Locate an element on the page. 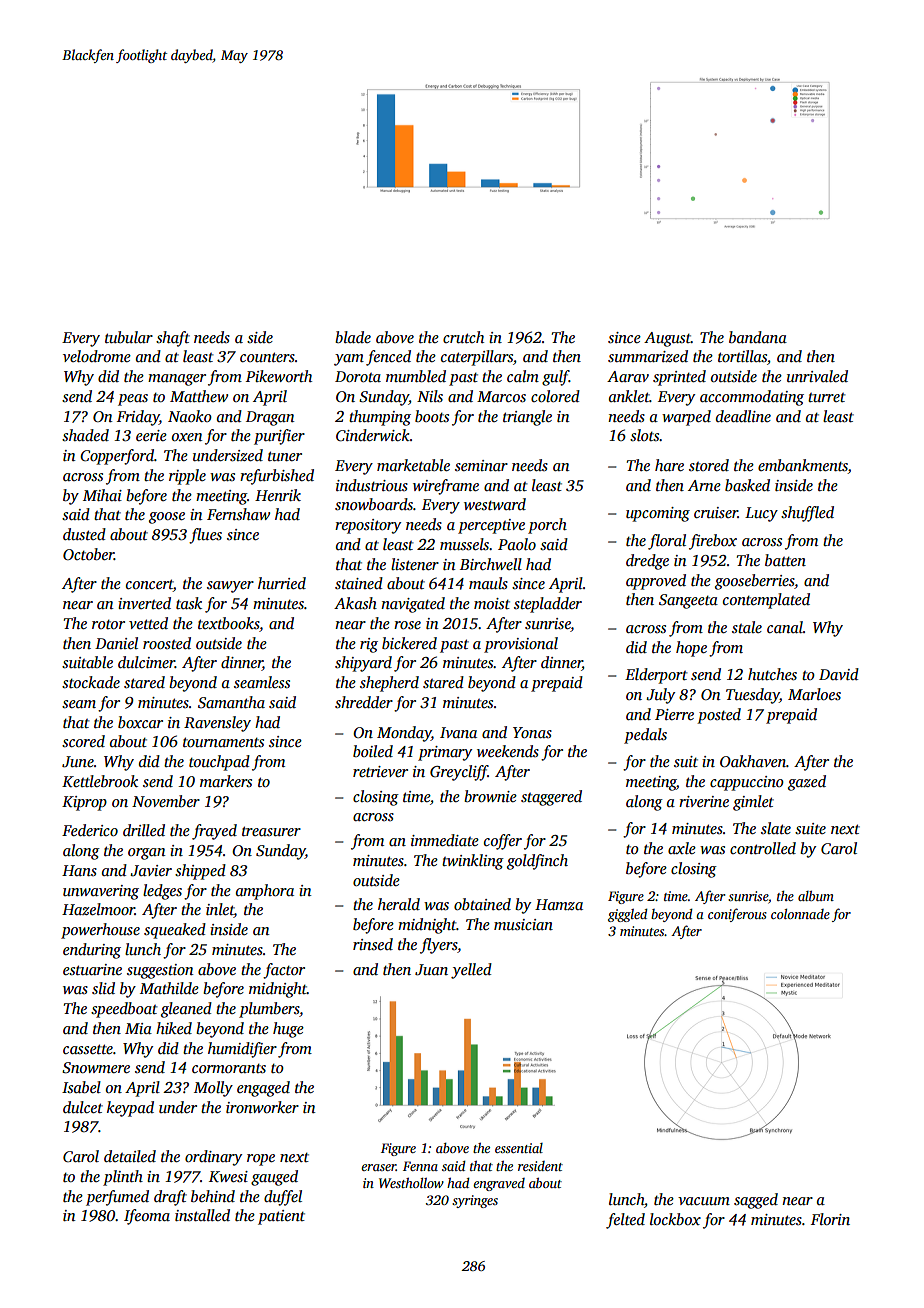 The height and width of the document is (1308, 924). syringes is located at coordinates (475, 1201).
